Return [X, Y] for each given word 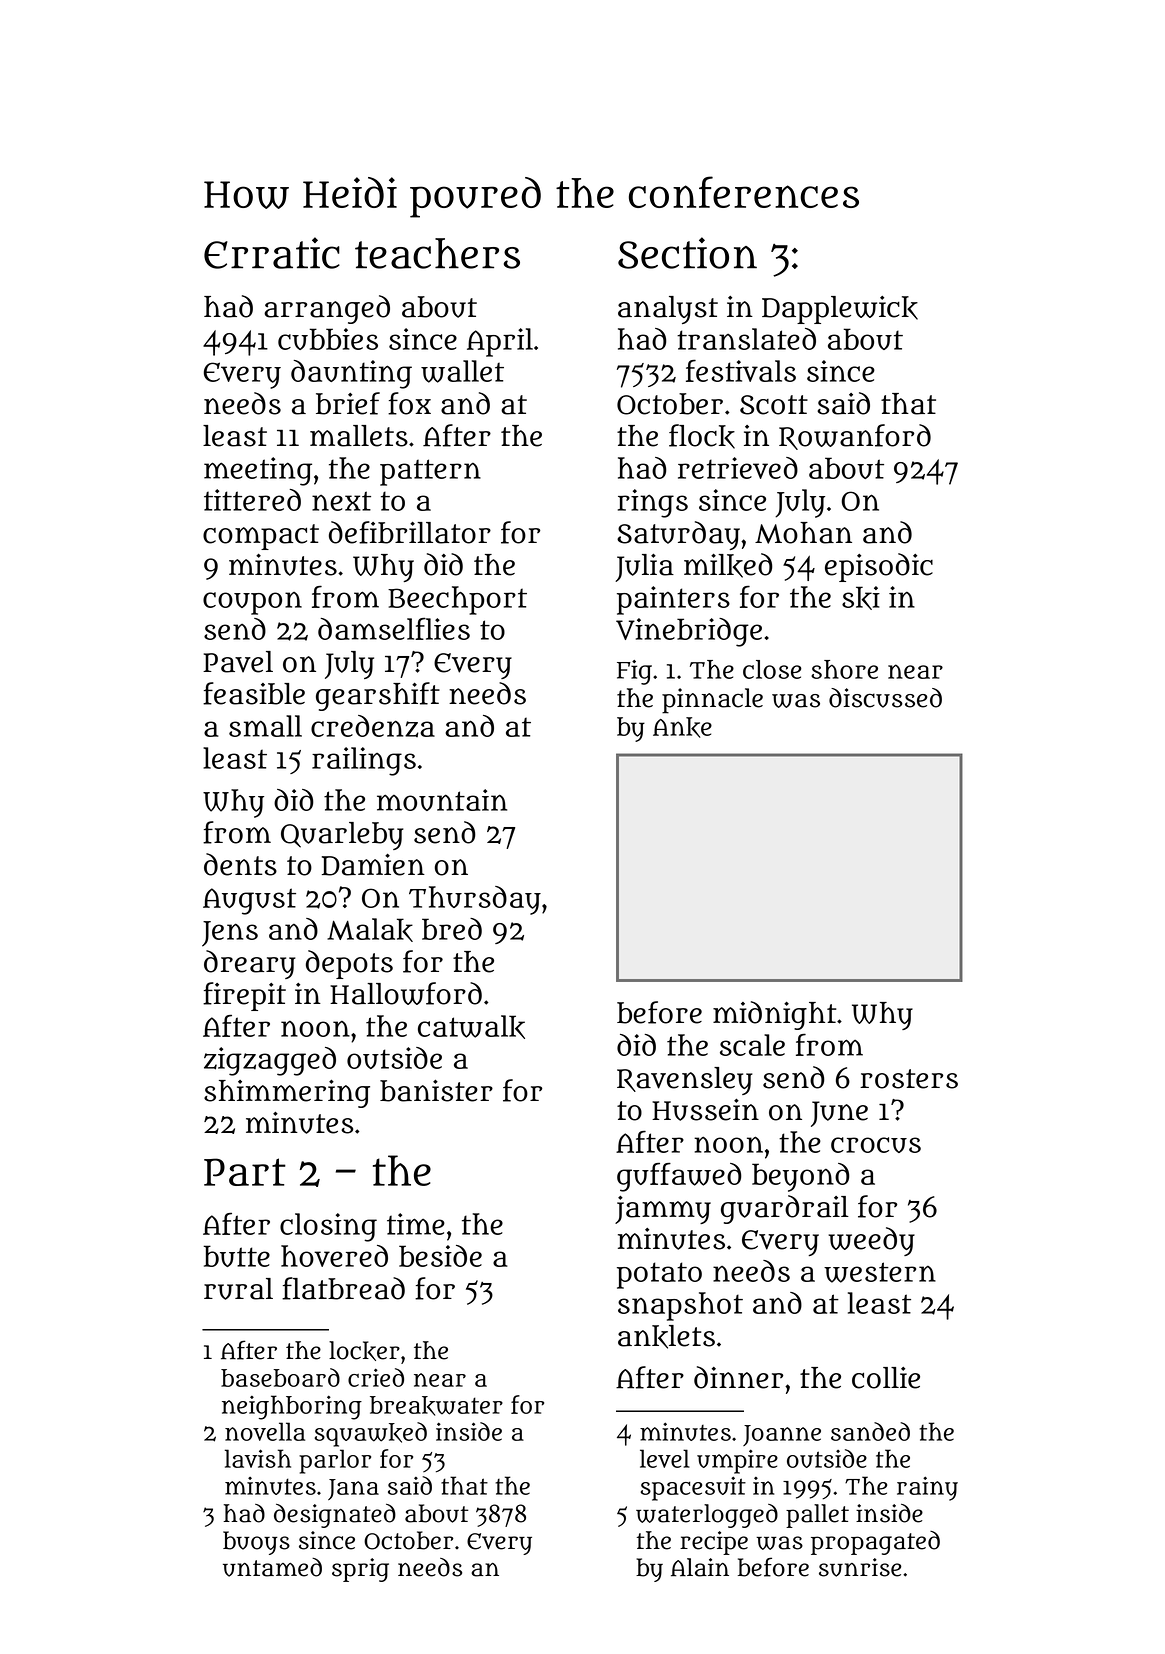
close [772, 669]
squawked [370, 1434]
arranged [327, 309]
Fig [634, 672]
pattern [430, 472]
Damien [373, 865]
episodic [879, 567]
